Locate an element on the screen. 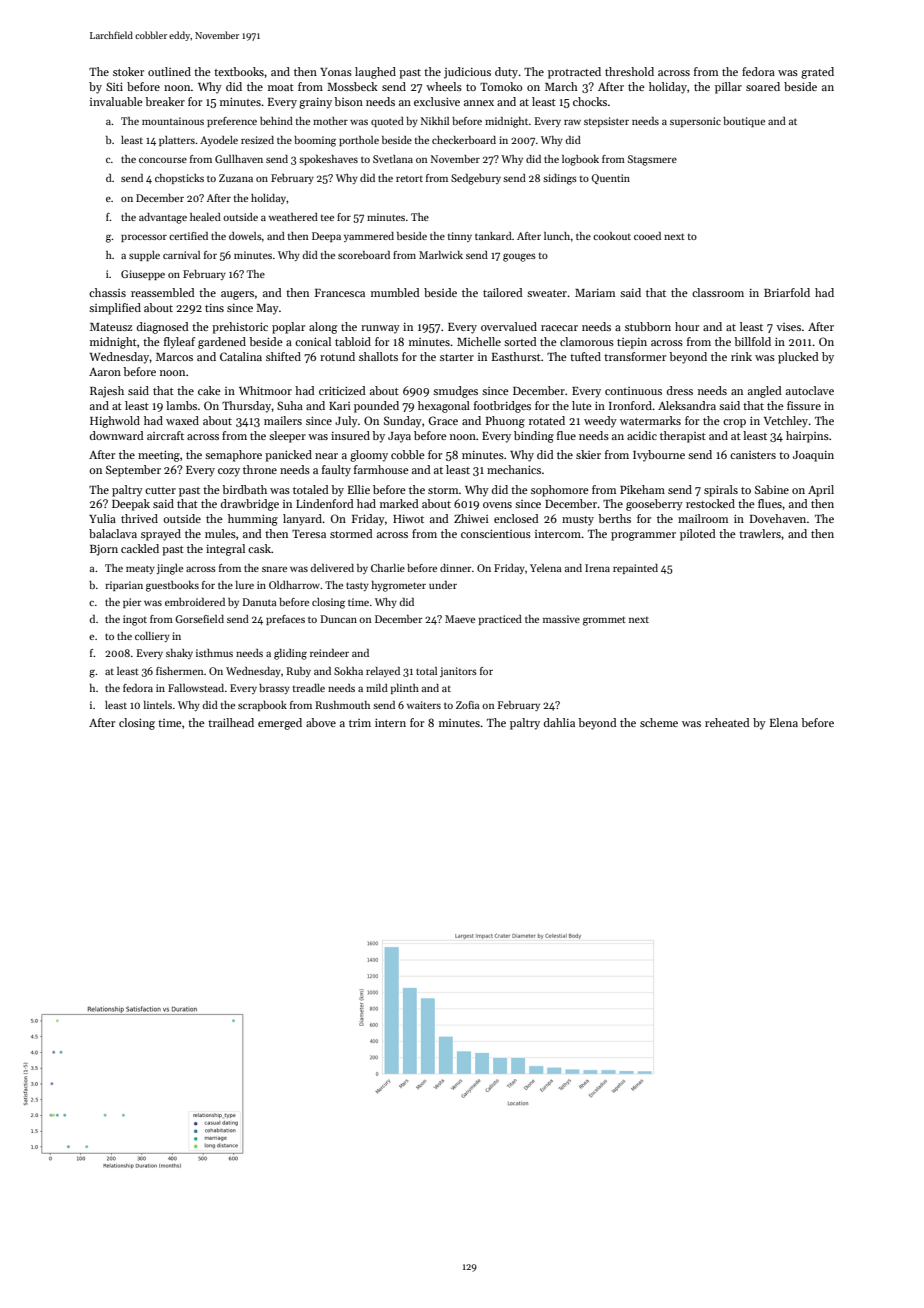 The height and width of the screenshot is (1308, 924). duty is located at coordinates (506, 73).
